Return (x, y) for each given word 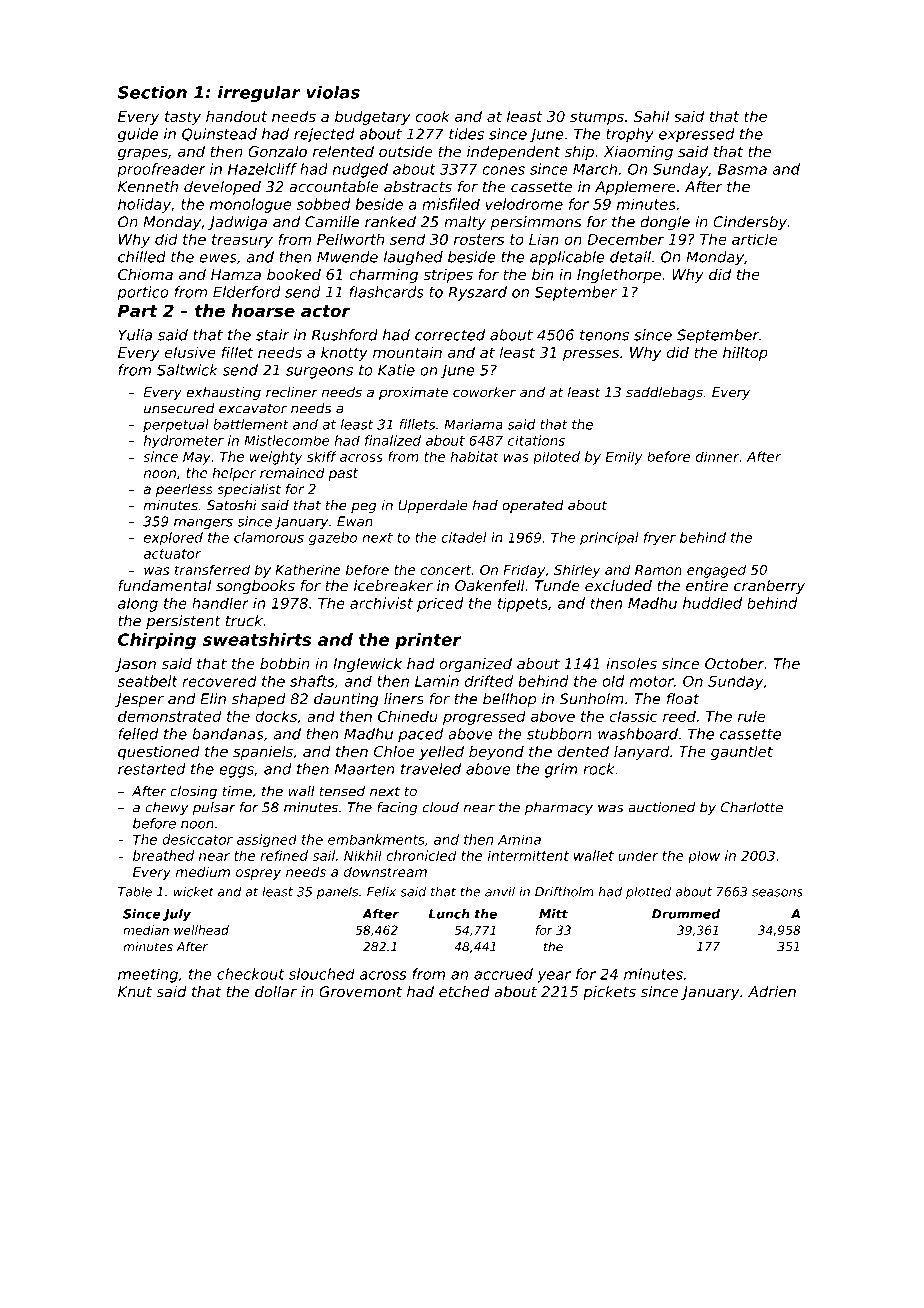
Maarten (364, 769)
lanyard (642, 752)
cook (433, 116)
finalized (393, 440)
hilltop (745, 353)
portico (142, 293)
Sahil (651, 116)
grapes (143, 154)
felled (138, 734)
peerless (184, 490)
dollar (276, 992)
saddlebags (664, 393)
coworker (484, 392)
